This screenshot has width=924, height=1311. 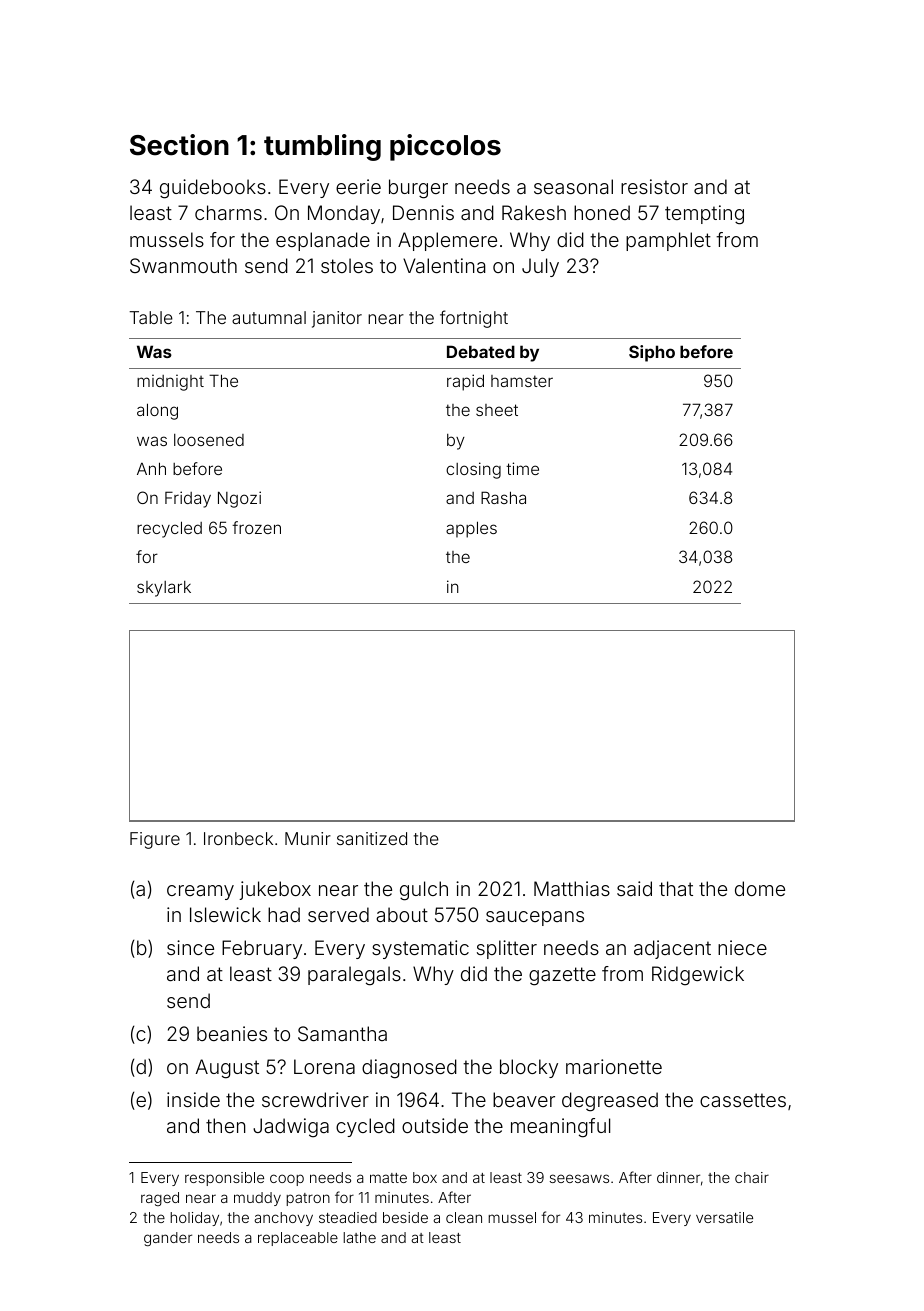 What do you see at coordinates (324, 1066) in the screenshot?
I see `Lorena` at bounding box center [324, 1066].
